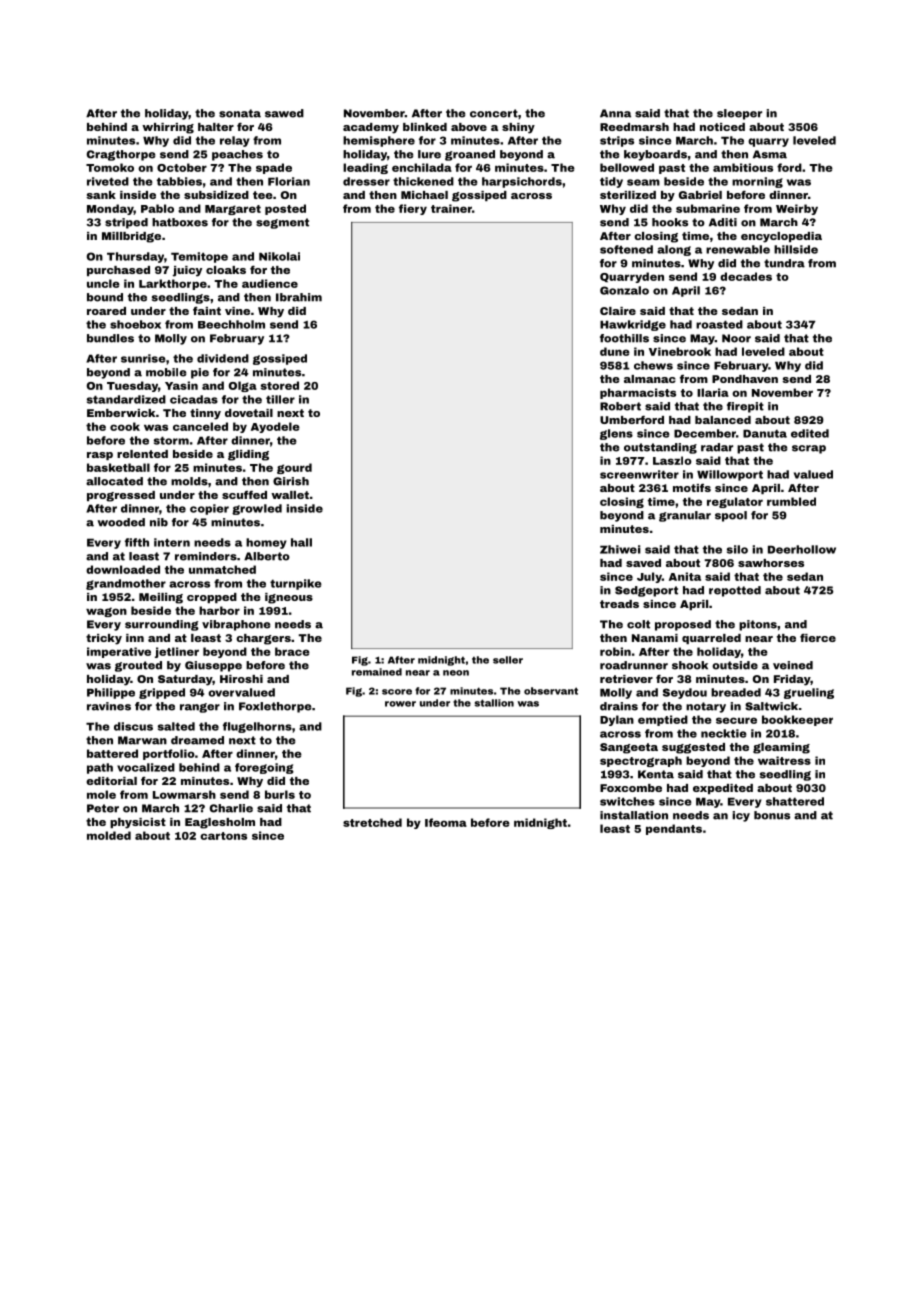 This screenshot has width=924, height=1308. I want to click on stored, so click(280, 385).
